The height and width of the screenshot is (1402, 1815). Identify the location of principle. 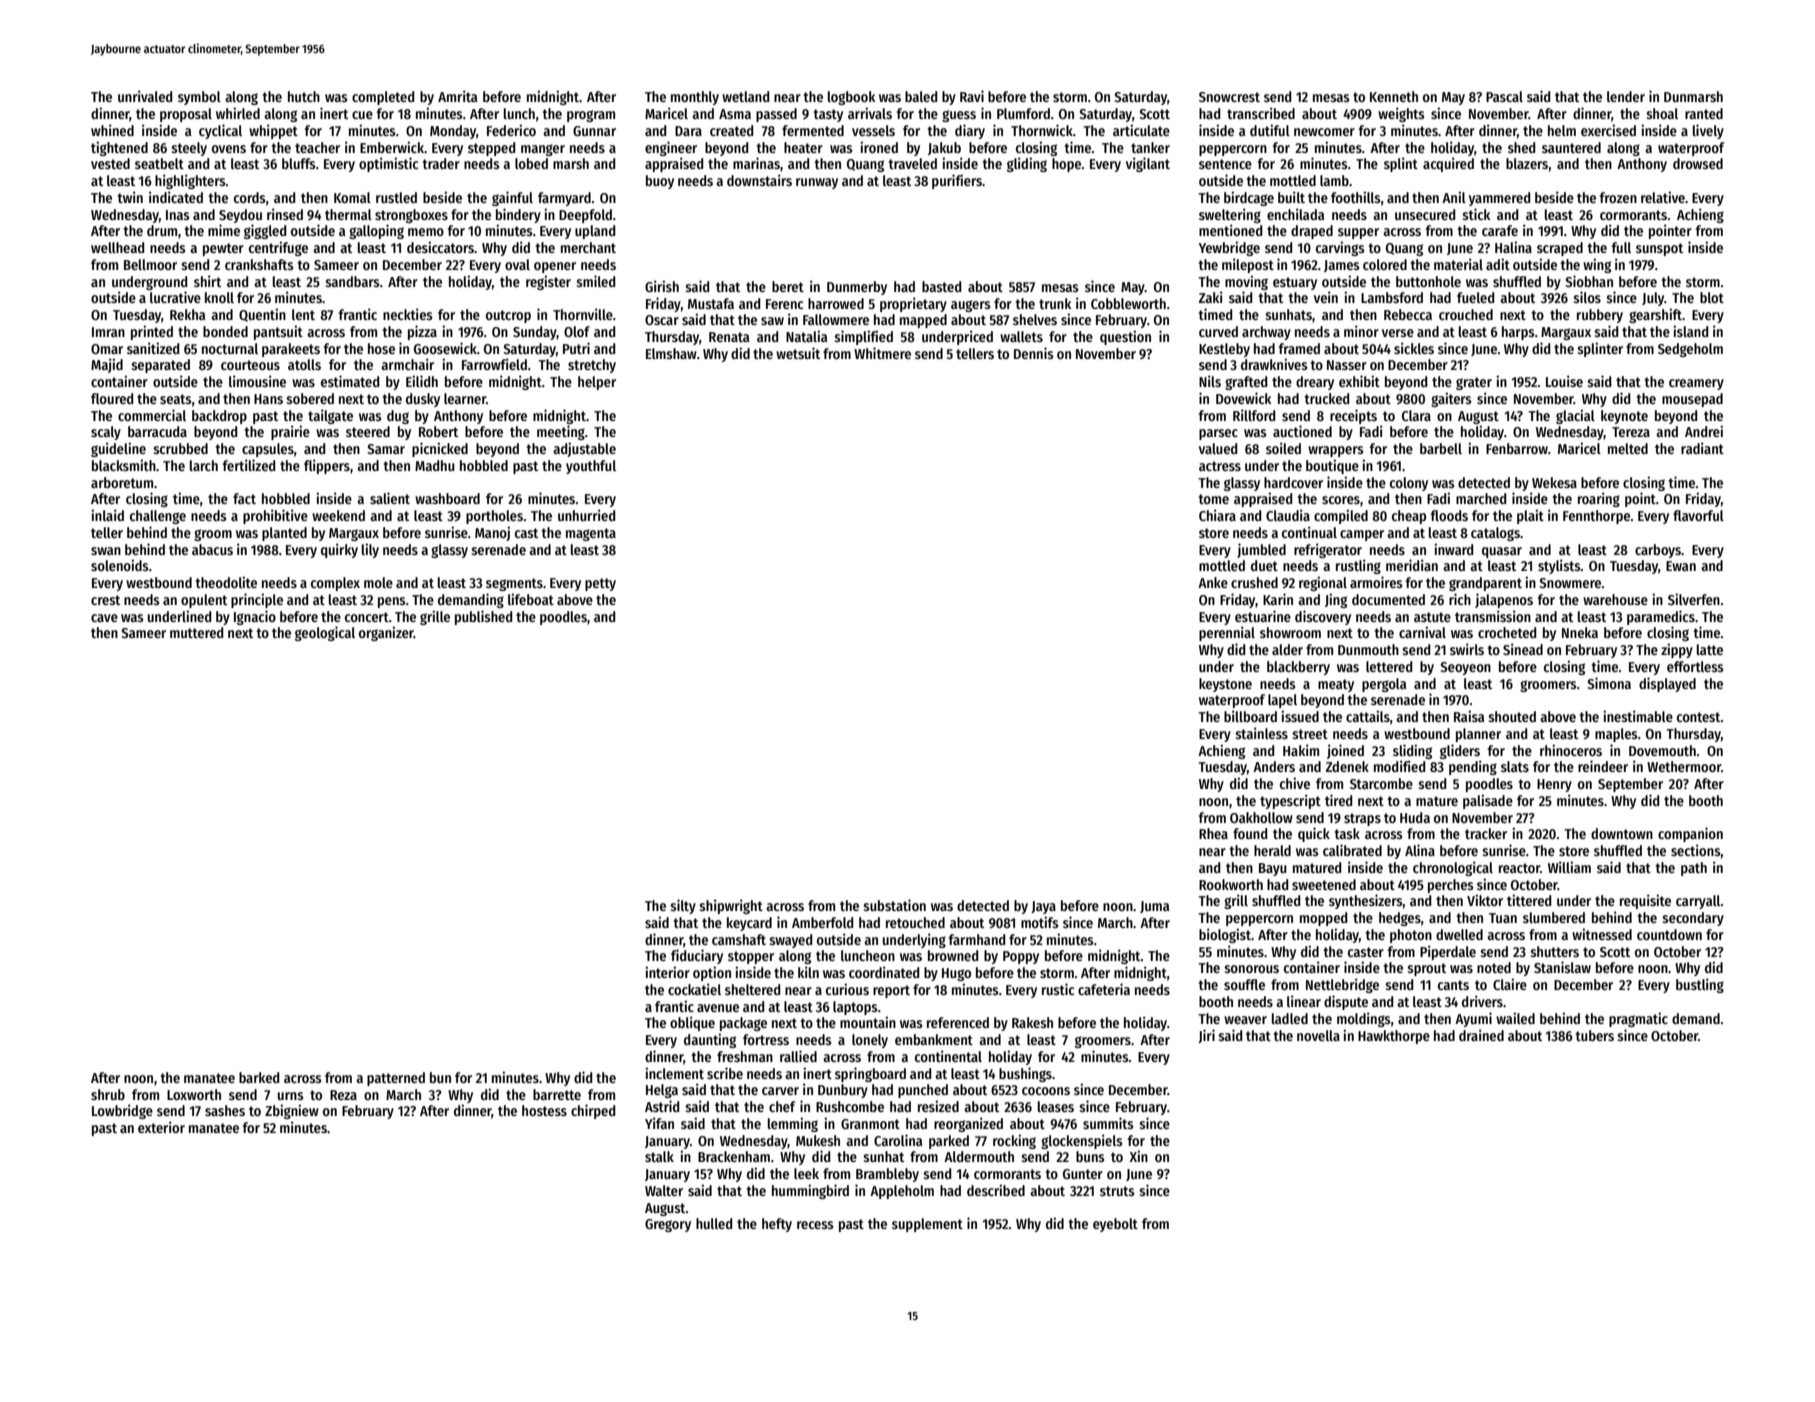
(257, 600).
